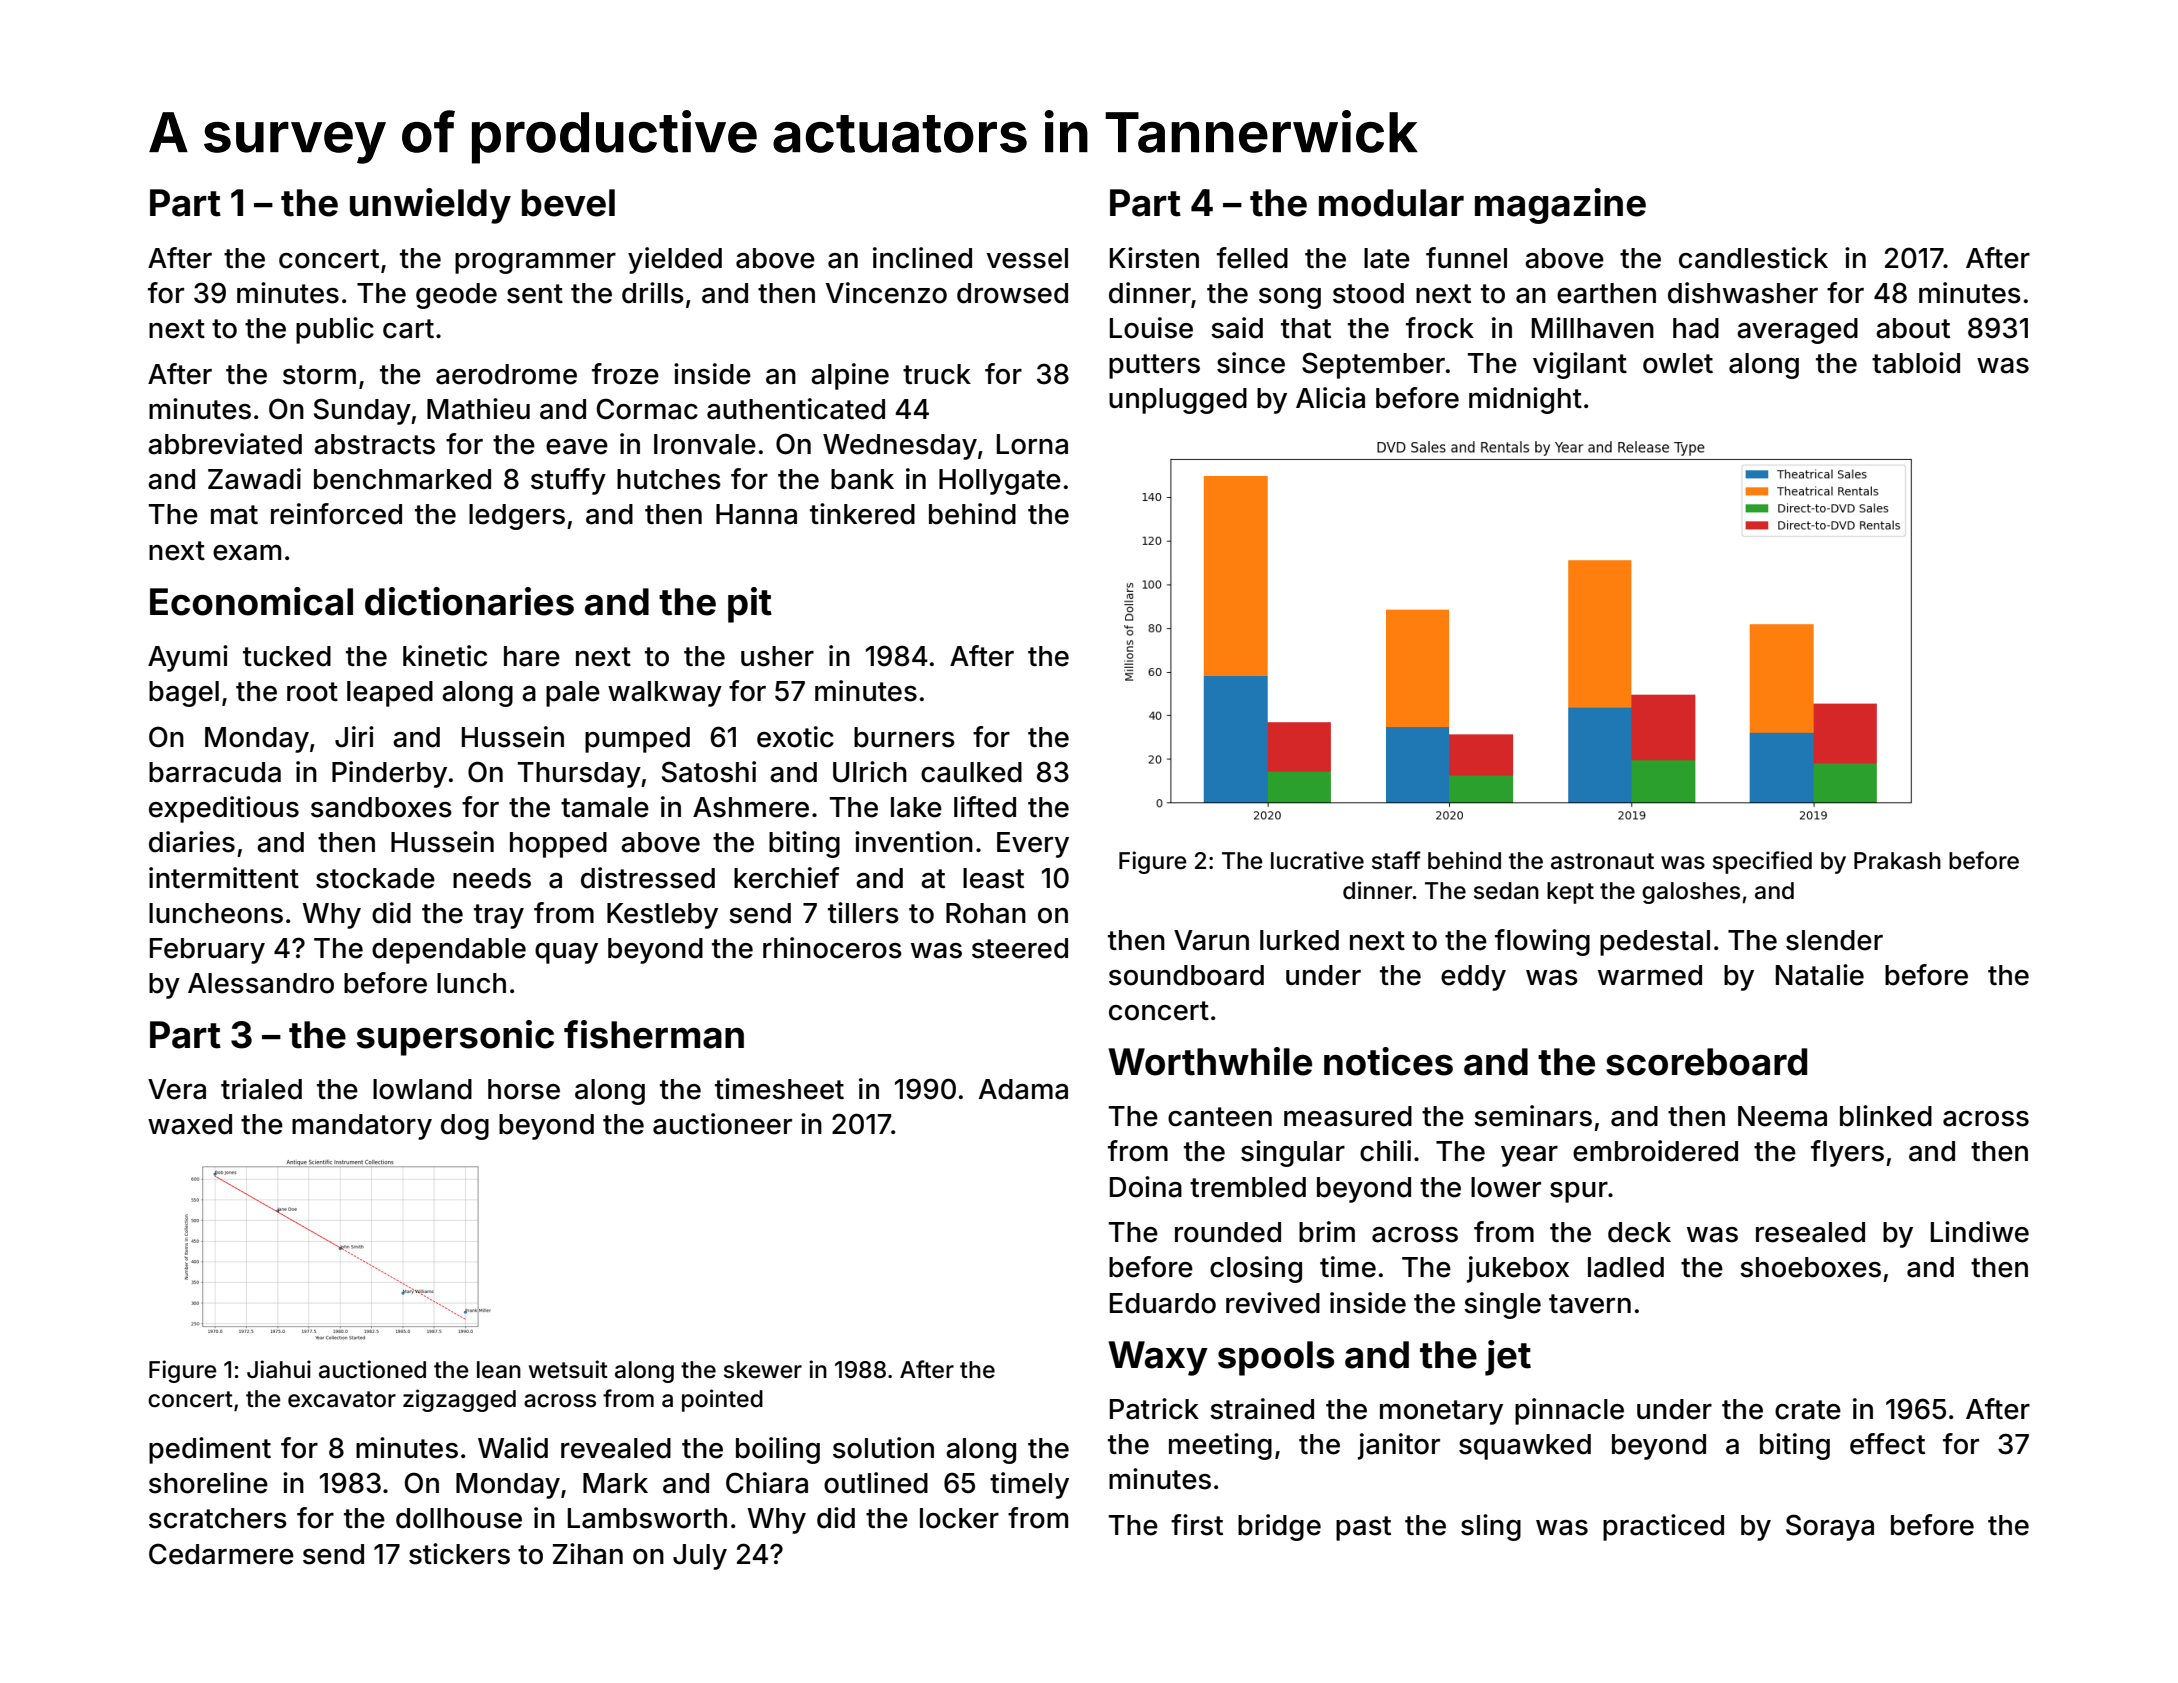 The width and height of the screenshot is (2178, 1683). What do you see at coordinates (1602, 861) in the screenshot?
I see `astronaut` at bounding box center [1602, 861].
